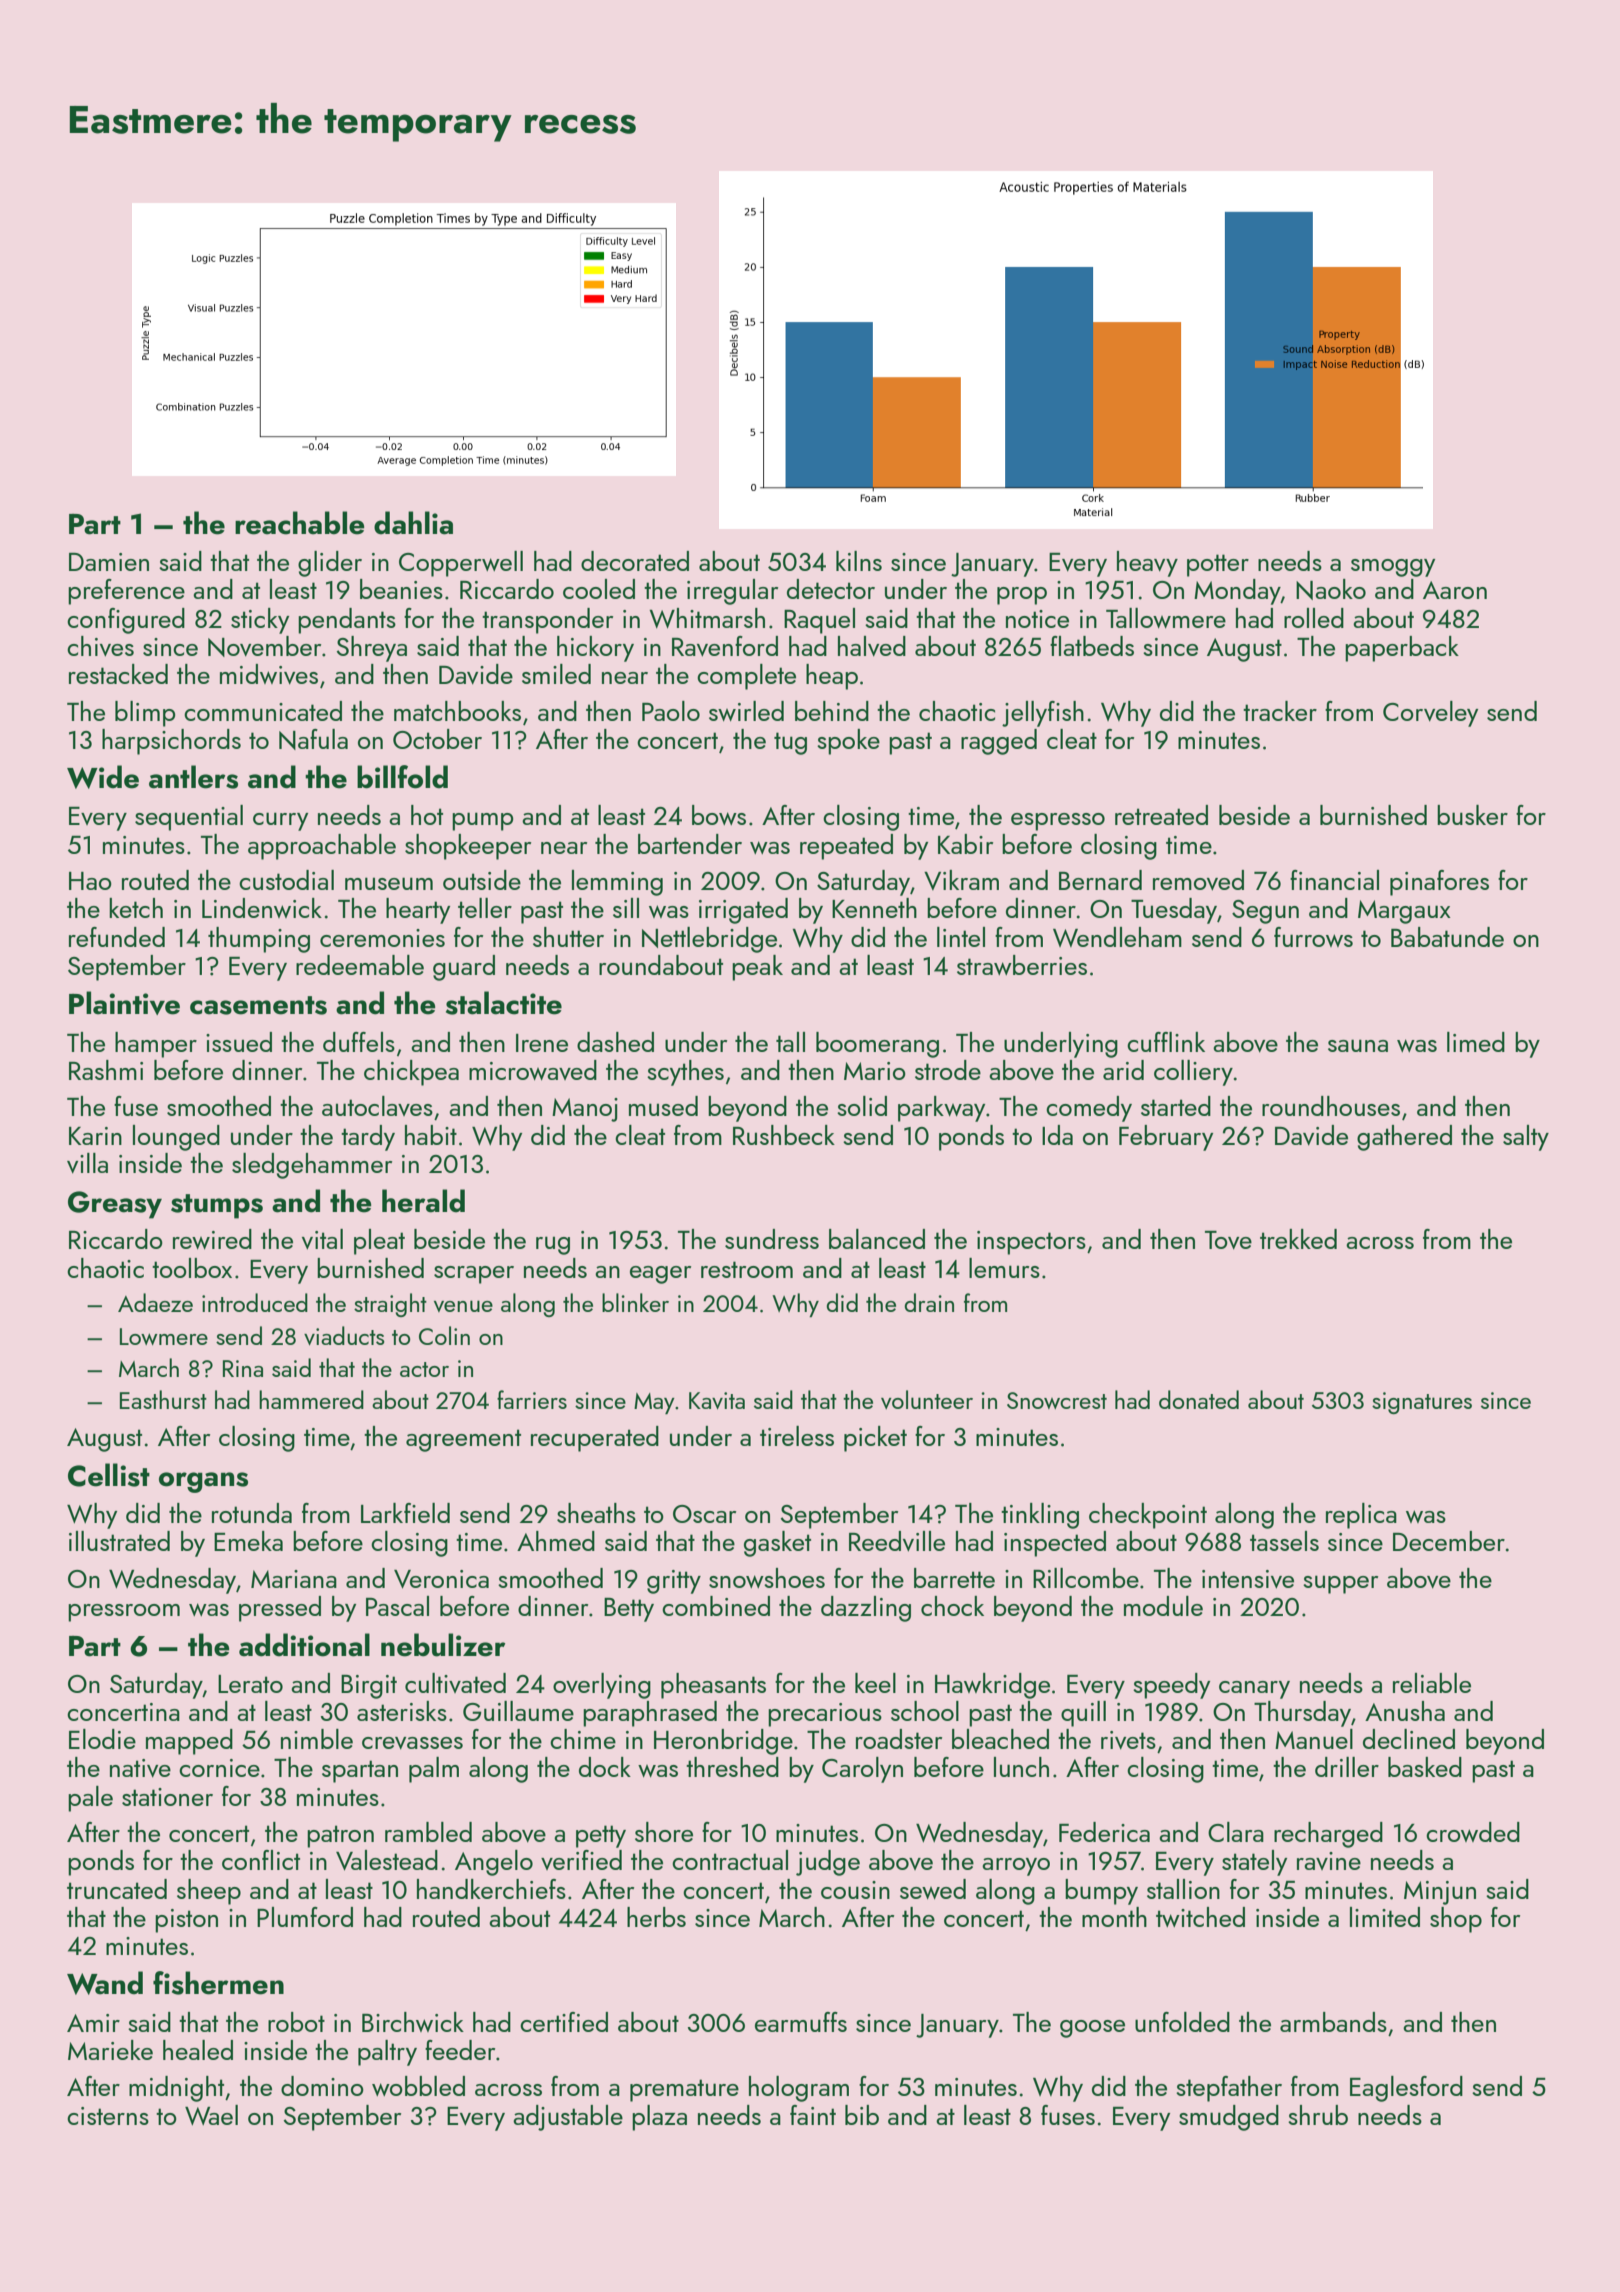 The image size is (1620, 2292). What do you see at coordinates (777, 1544) in the document?
I see `gasket` at bounding box center [777, 1544].
